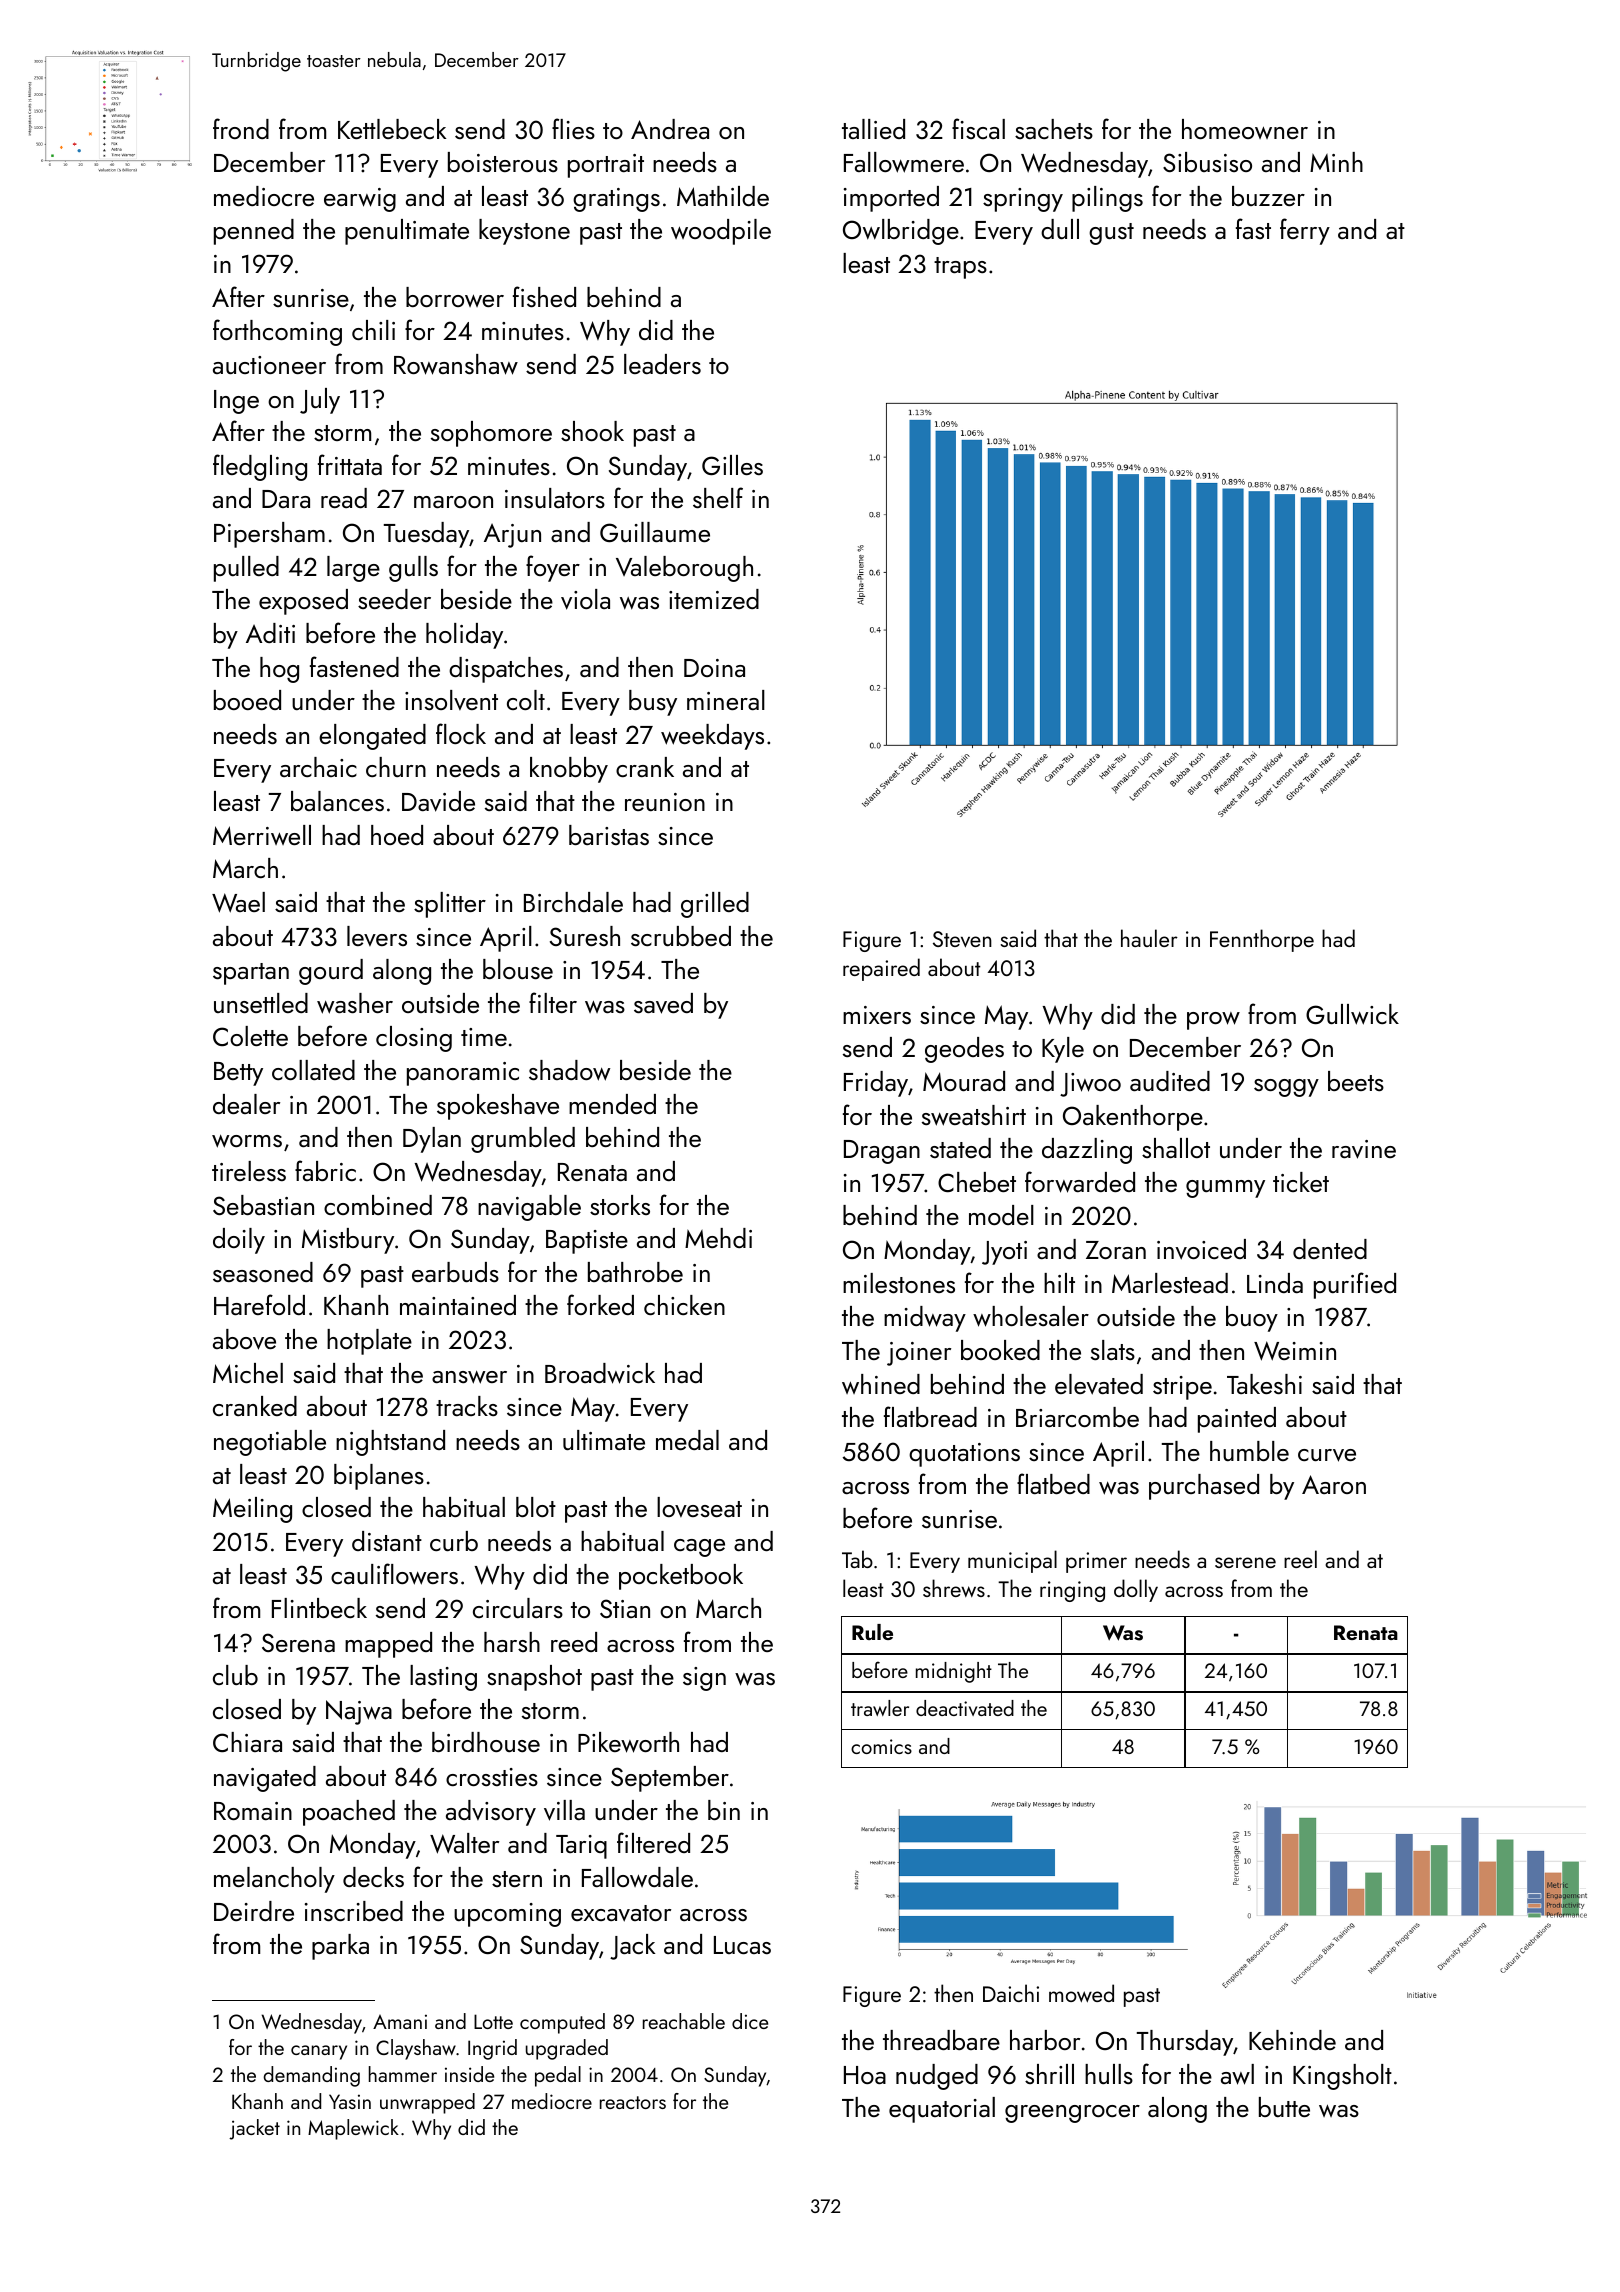 This screenshot has width=1620, height=2292. I want to click on mapped, so click(388, 1645).
